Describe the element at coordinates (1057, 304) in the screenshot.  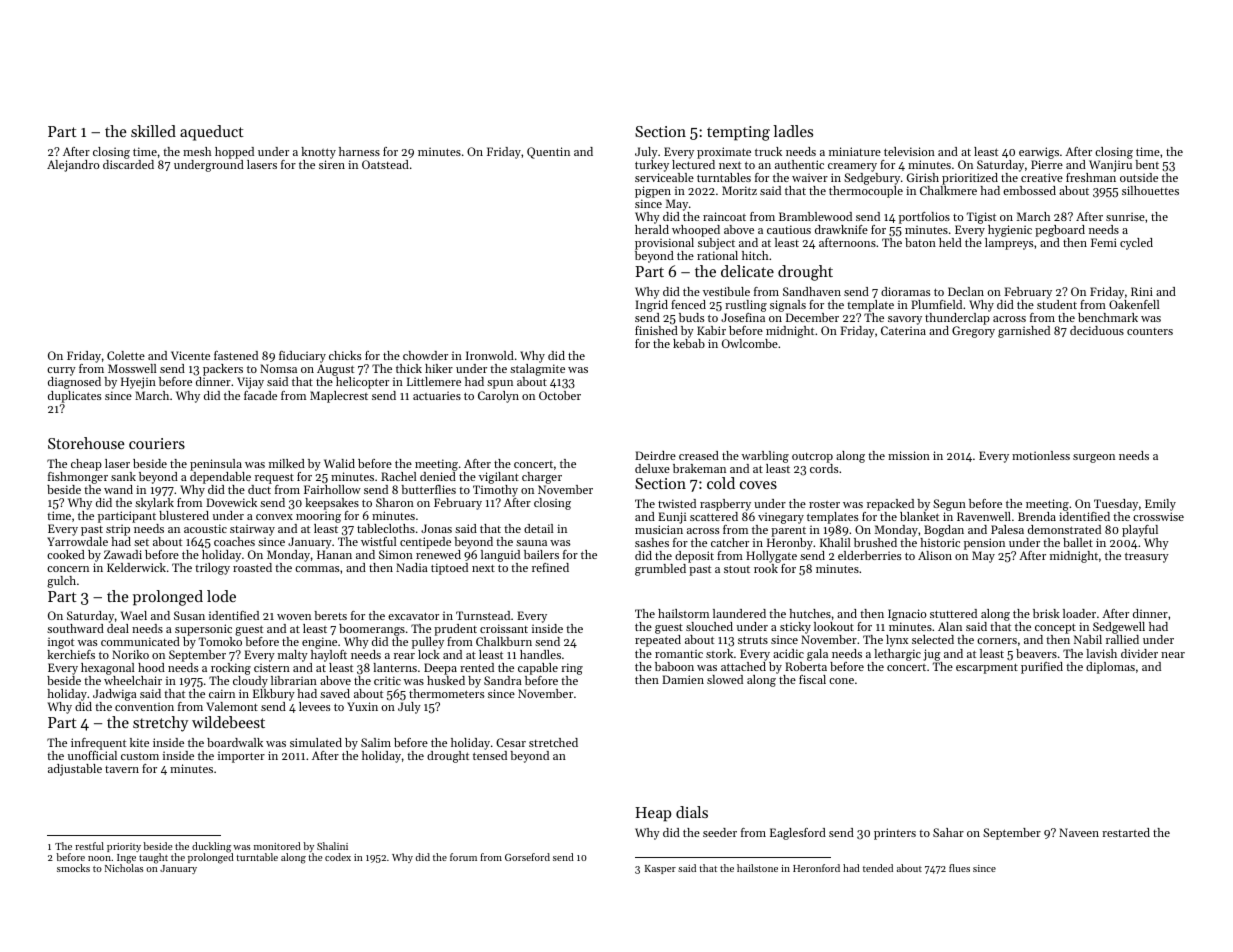
I see `student` at that location.
